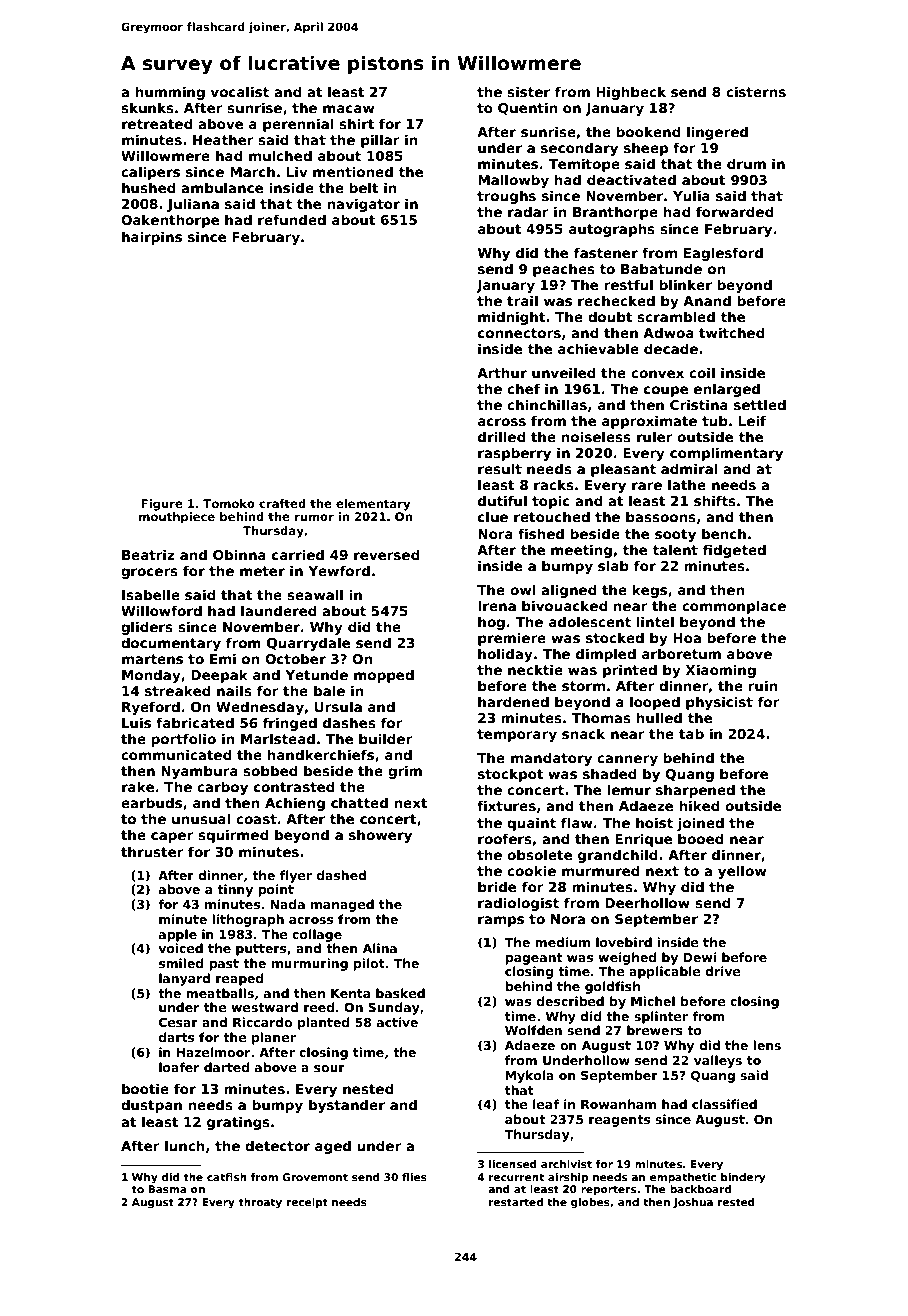  Describe the element at coordinates (528, 91) in the screenshot. I see `sister` at that location.
